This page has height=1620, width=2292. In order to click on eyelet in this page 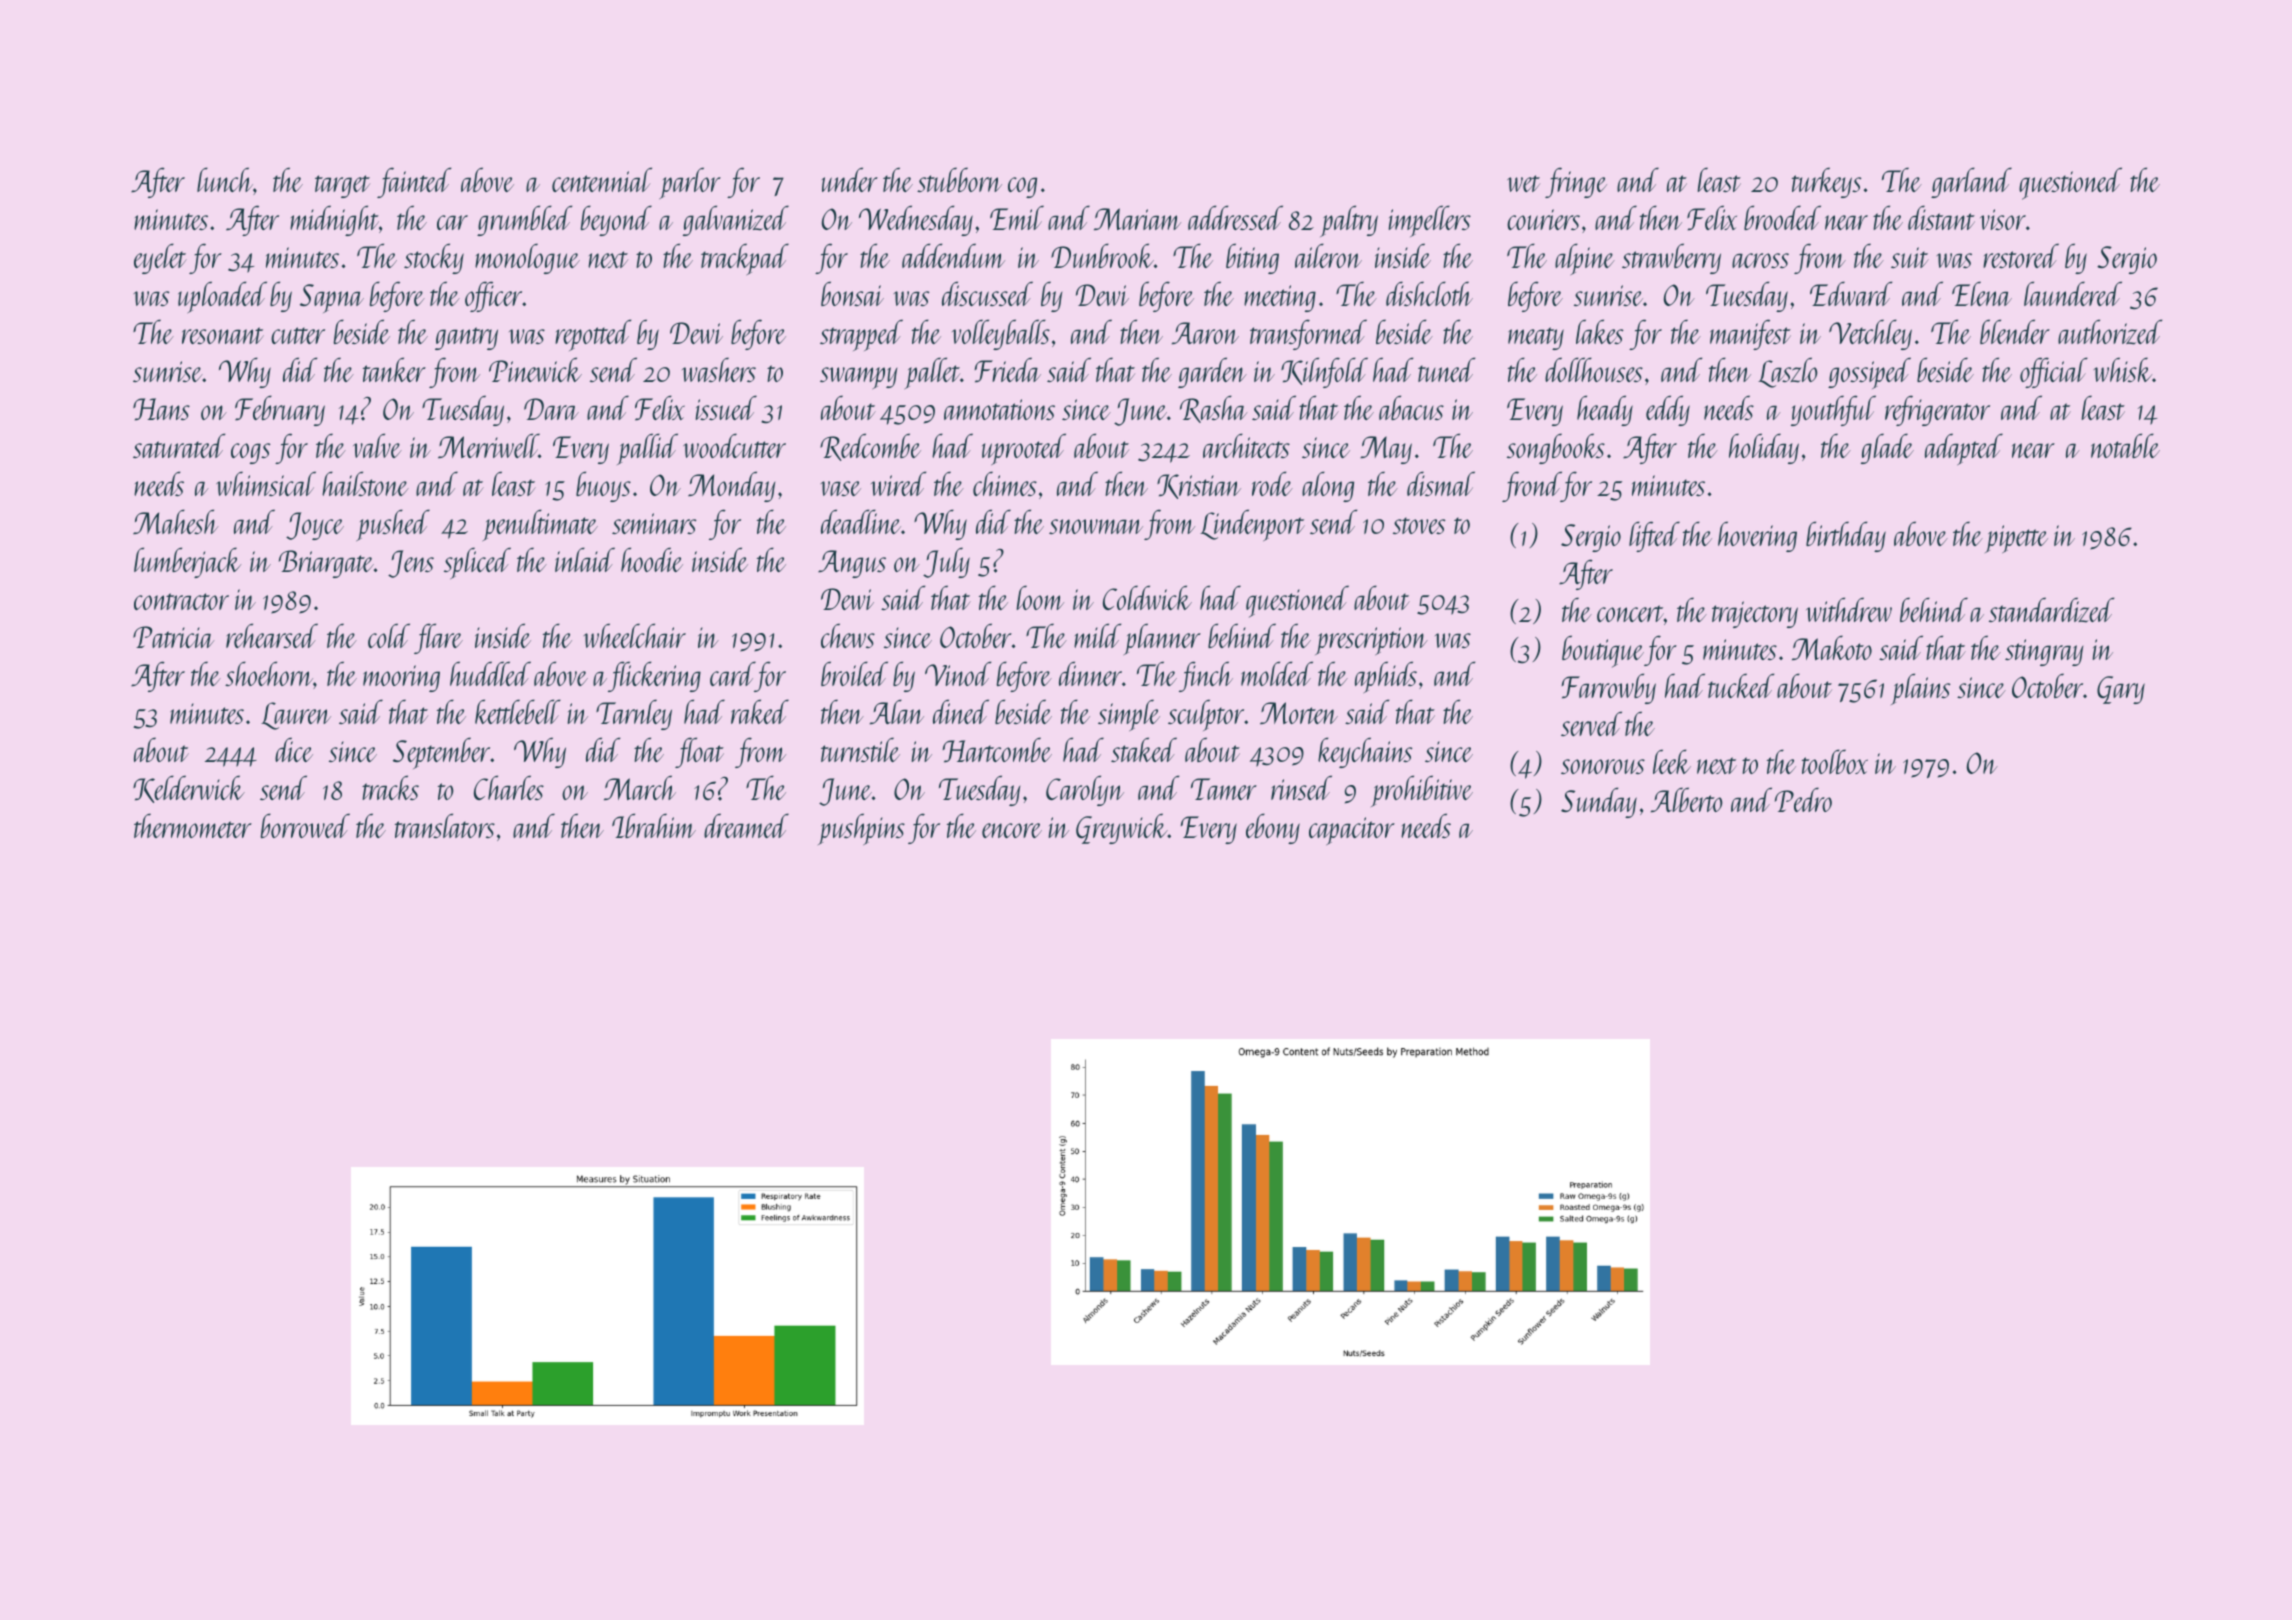, I will do `click(160, 258)`.
